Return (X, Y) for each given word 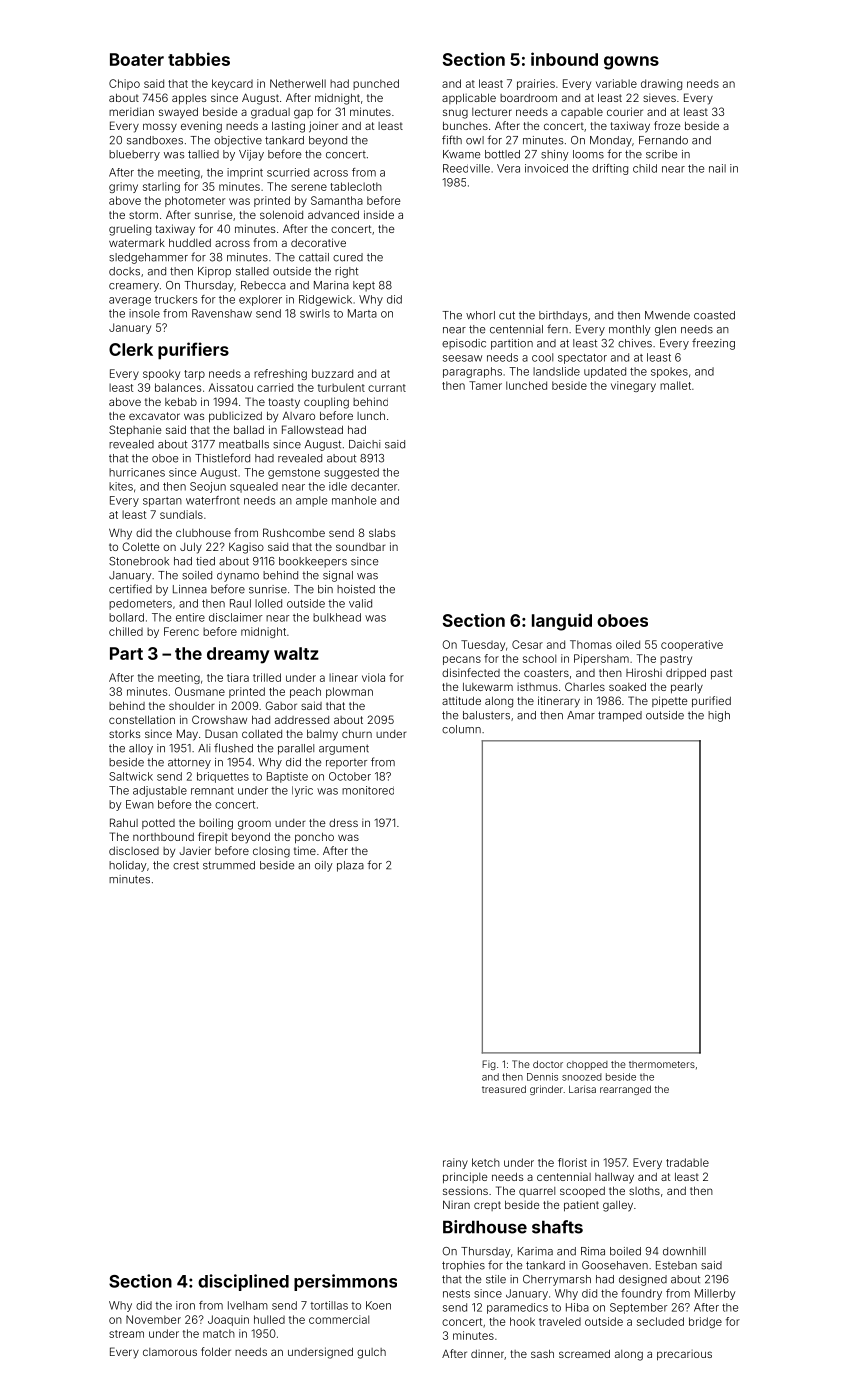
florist (572, 1162)
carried (275, 387)
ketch (486, 1162)
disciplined (243, 1282)
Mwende (667, 315)
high (719, 716)
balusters (486, 715)
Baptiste (287, 777)
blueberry (134, 155)
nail (717, 168)
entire (190, 617)
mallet (675, 385)
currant (387, 388)
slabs (382, 533)
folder (216, 1351)
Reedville (466, 168)
